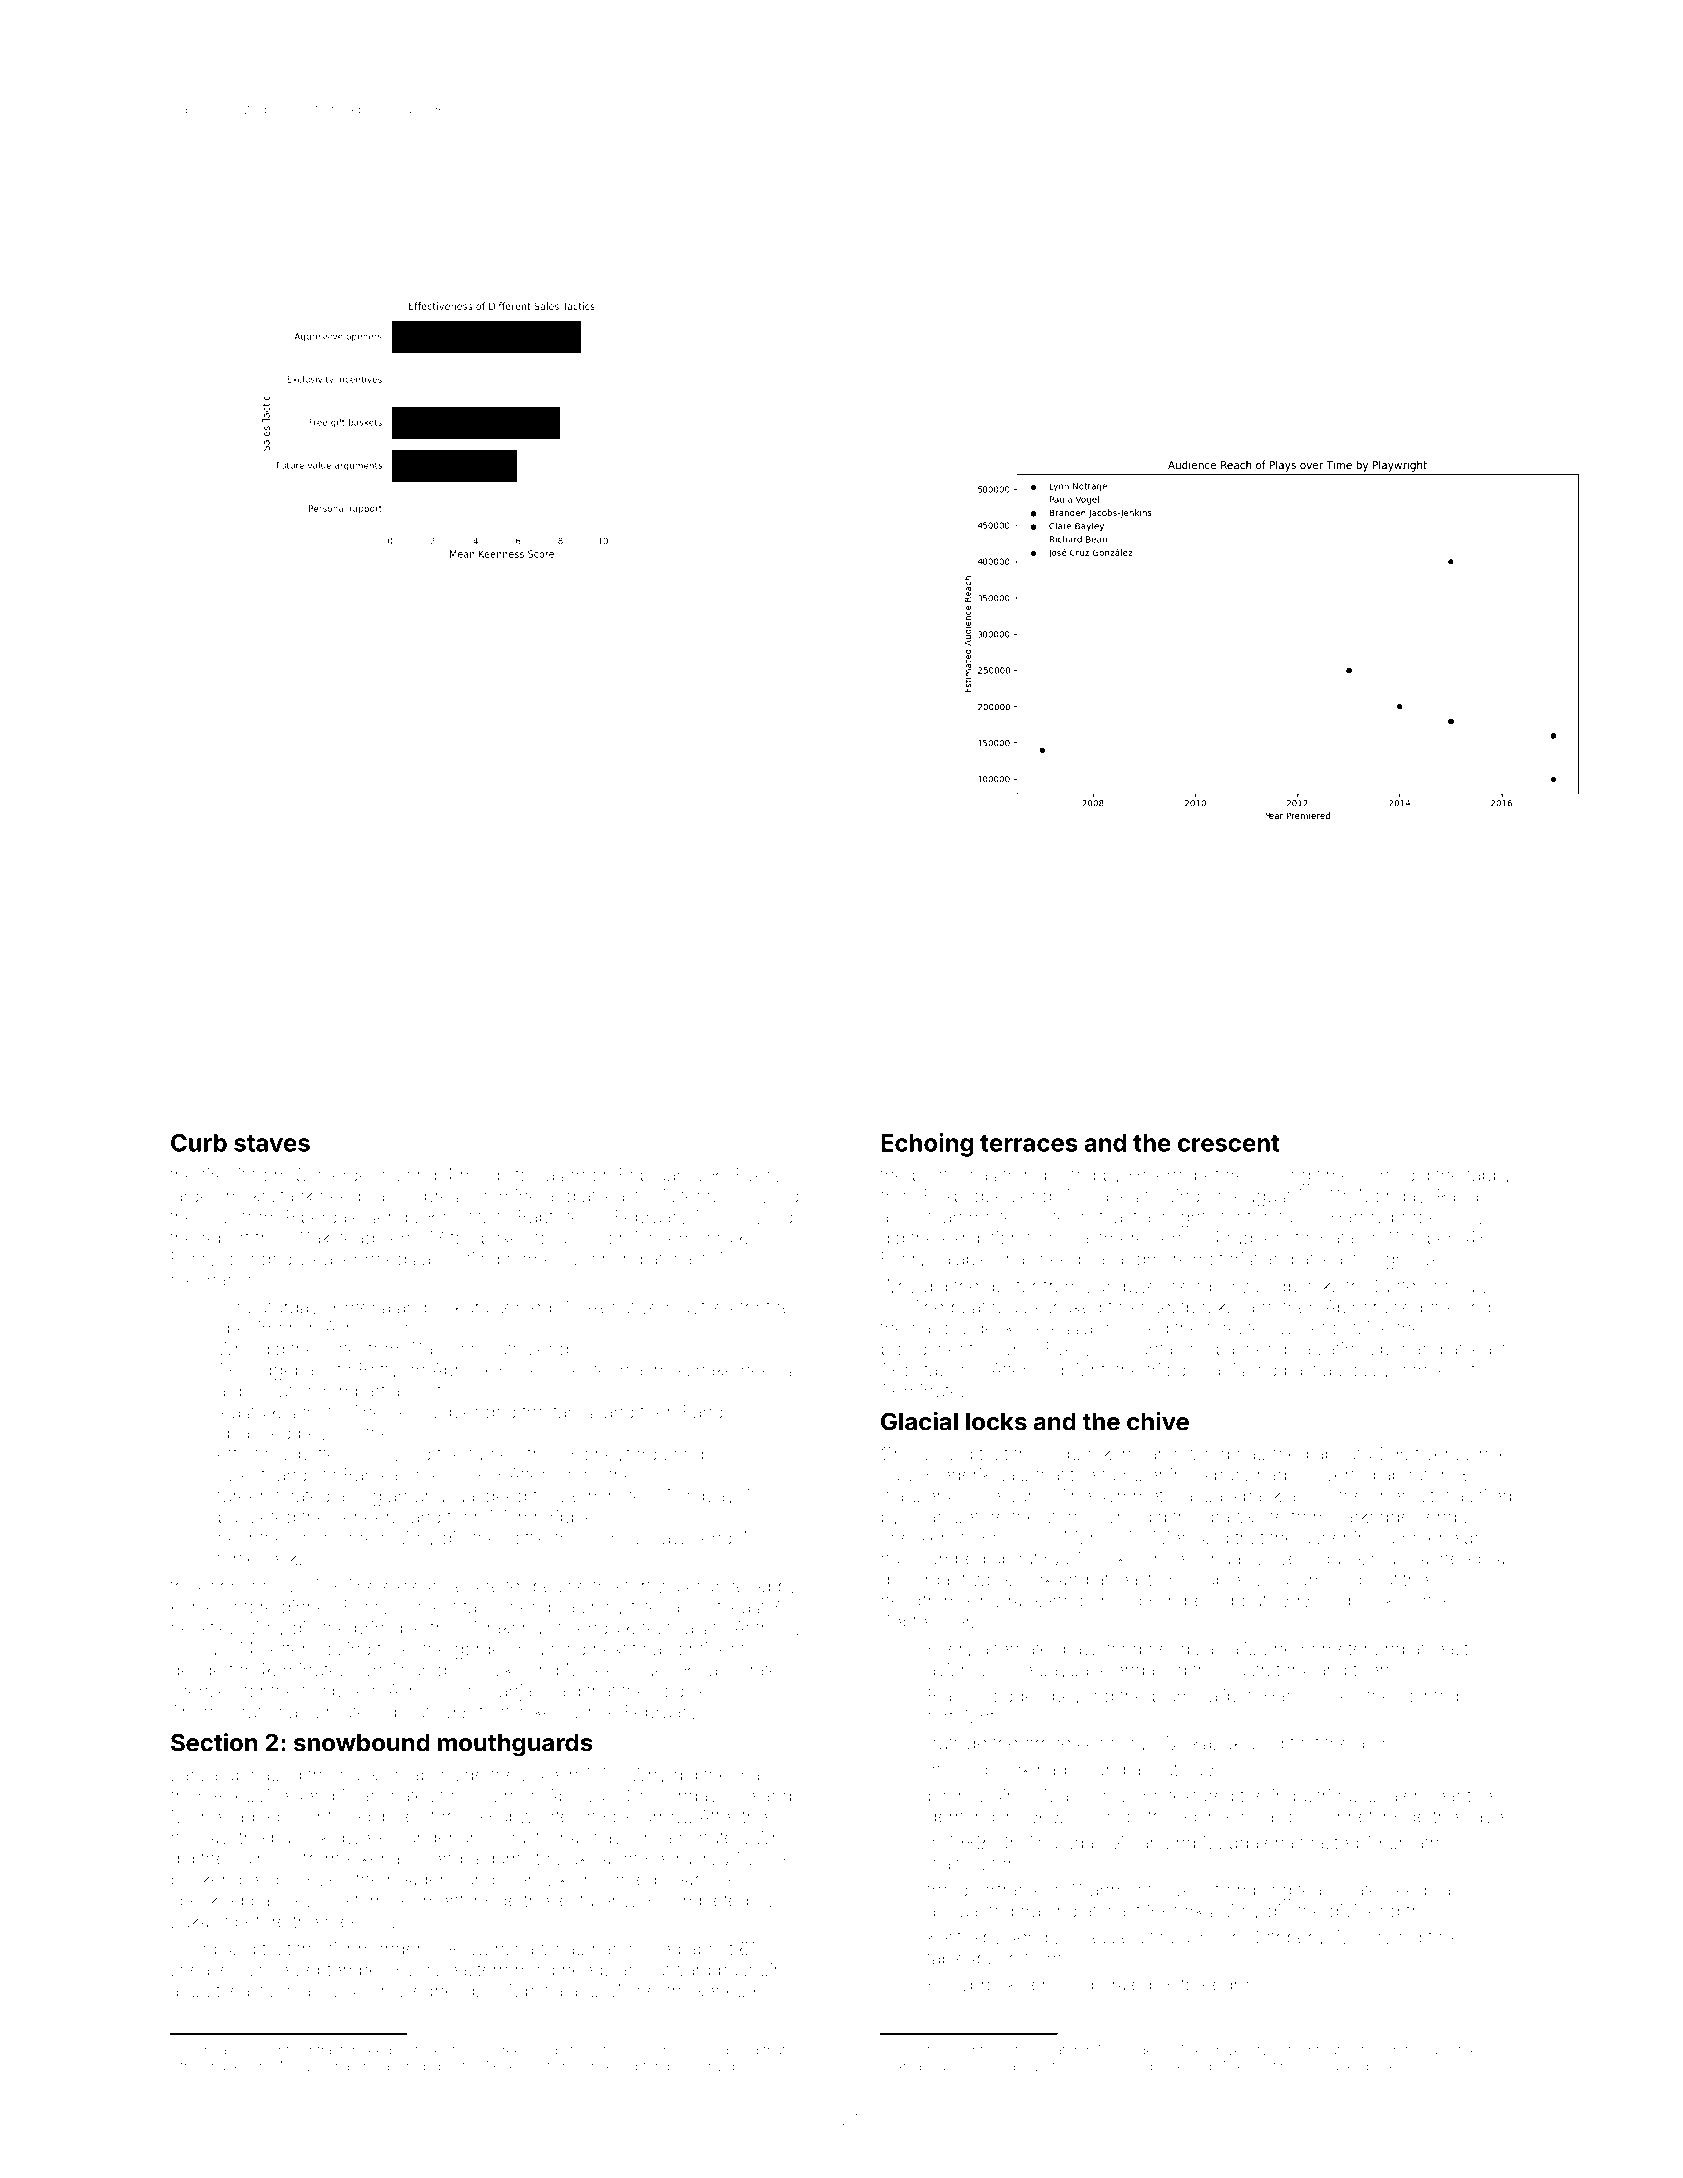 The image size is (1683, 2178). Describe the element at coordinates (1495, 1496) in the screenshot. I see `tiled` at that location.
